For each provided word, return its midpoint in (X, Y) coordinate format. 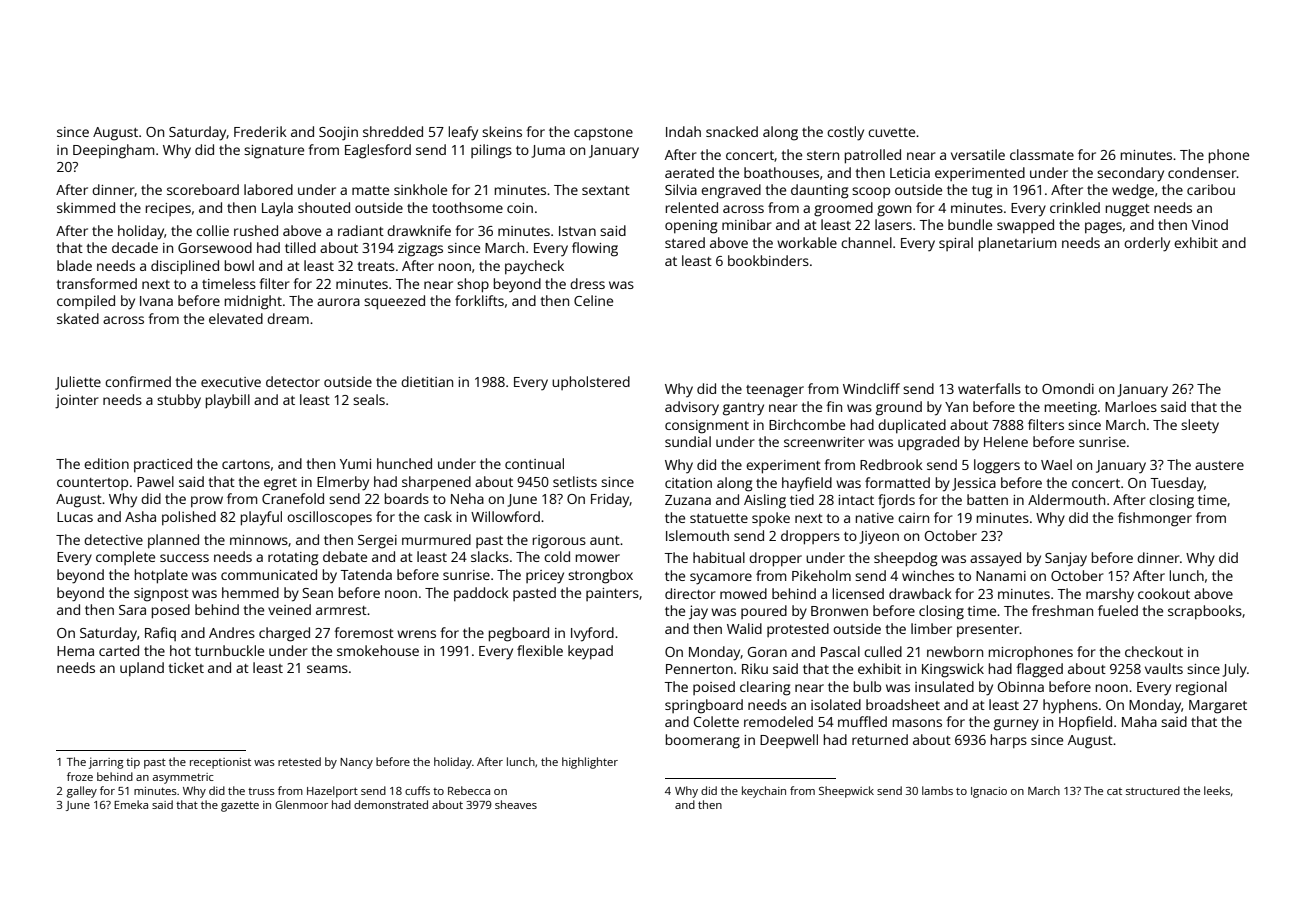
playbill (228, 401)
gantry (743, 409)
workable (807, 242)
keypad (590, 652)
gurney (1016, 725)
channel (866, 242)
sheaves (516, 804)
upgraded (928, 443)
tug (982, 192)
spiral (956, 244)
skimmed (86, 207)
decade (135, 247)
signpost (161, 595)
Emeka (131, 804)
